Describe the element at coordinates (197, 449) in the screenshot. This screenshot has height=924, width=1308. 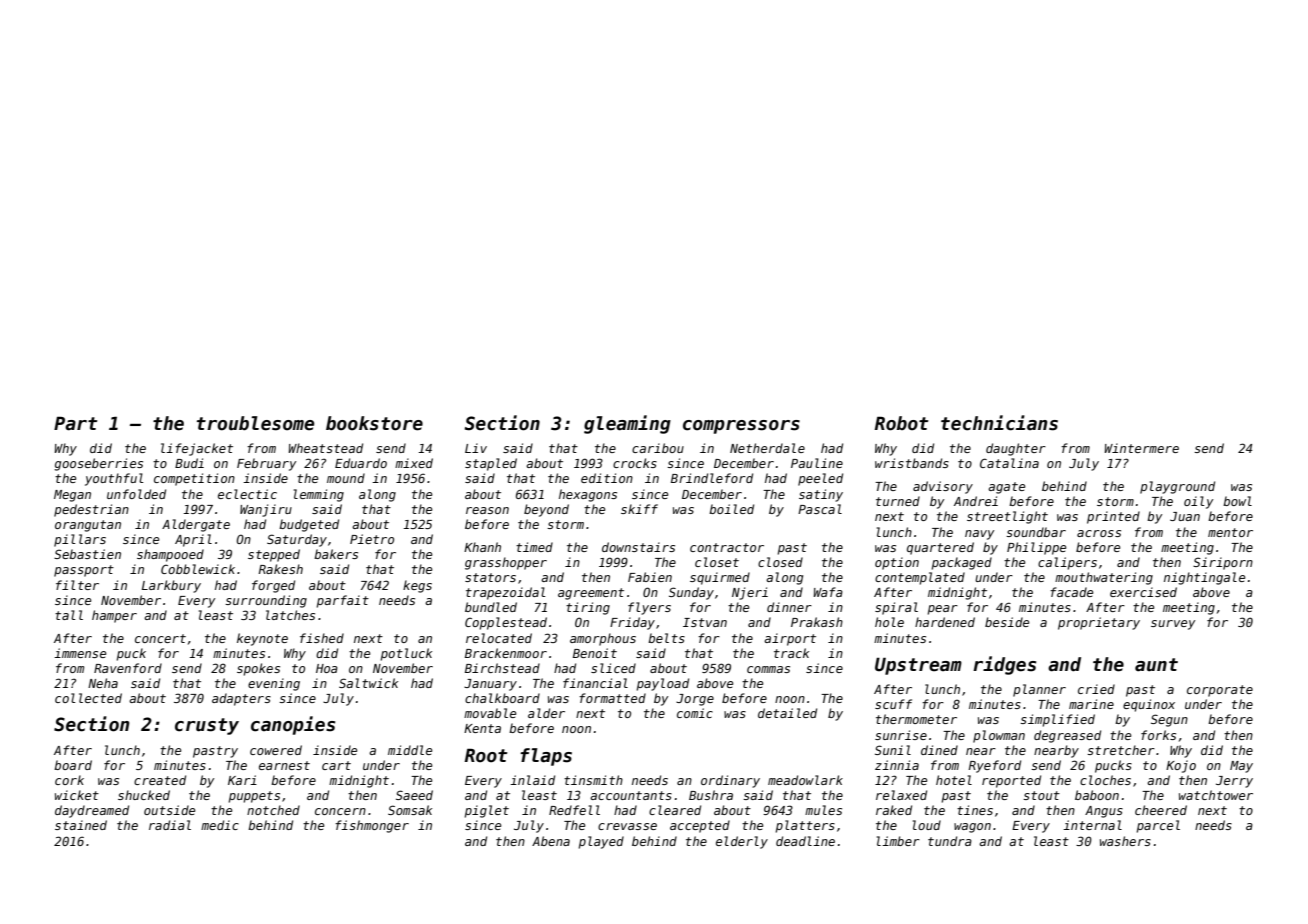
I see `lifejacket` at that location.
